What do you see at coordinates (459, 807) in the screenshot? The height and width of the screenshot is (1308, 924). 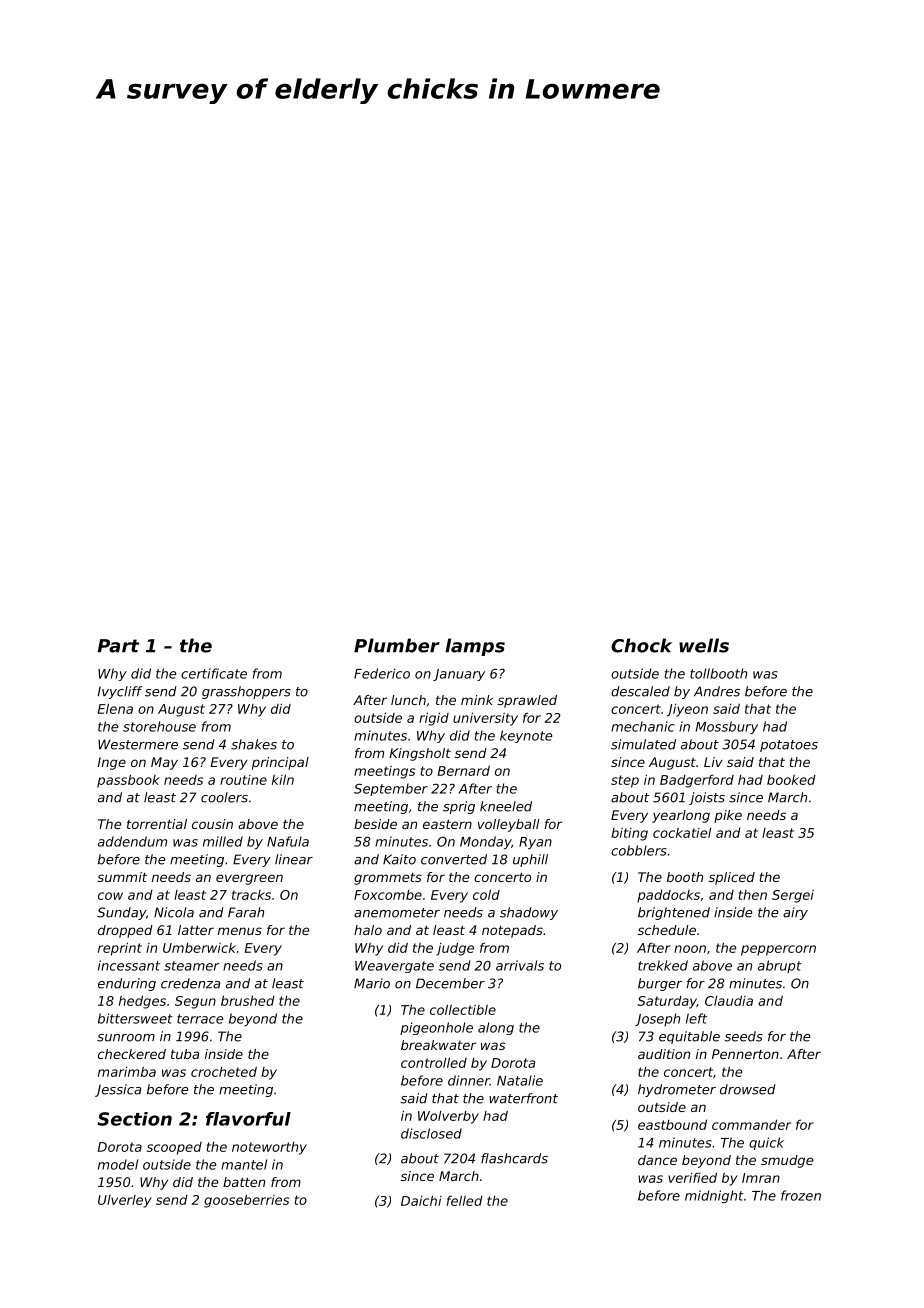 I see `sprig` at bounding box center [459, 807].
